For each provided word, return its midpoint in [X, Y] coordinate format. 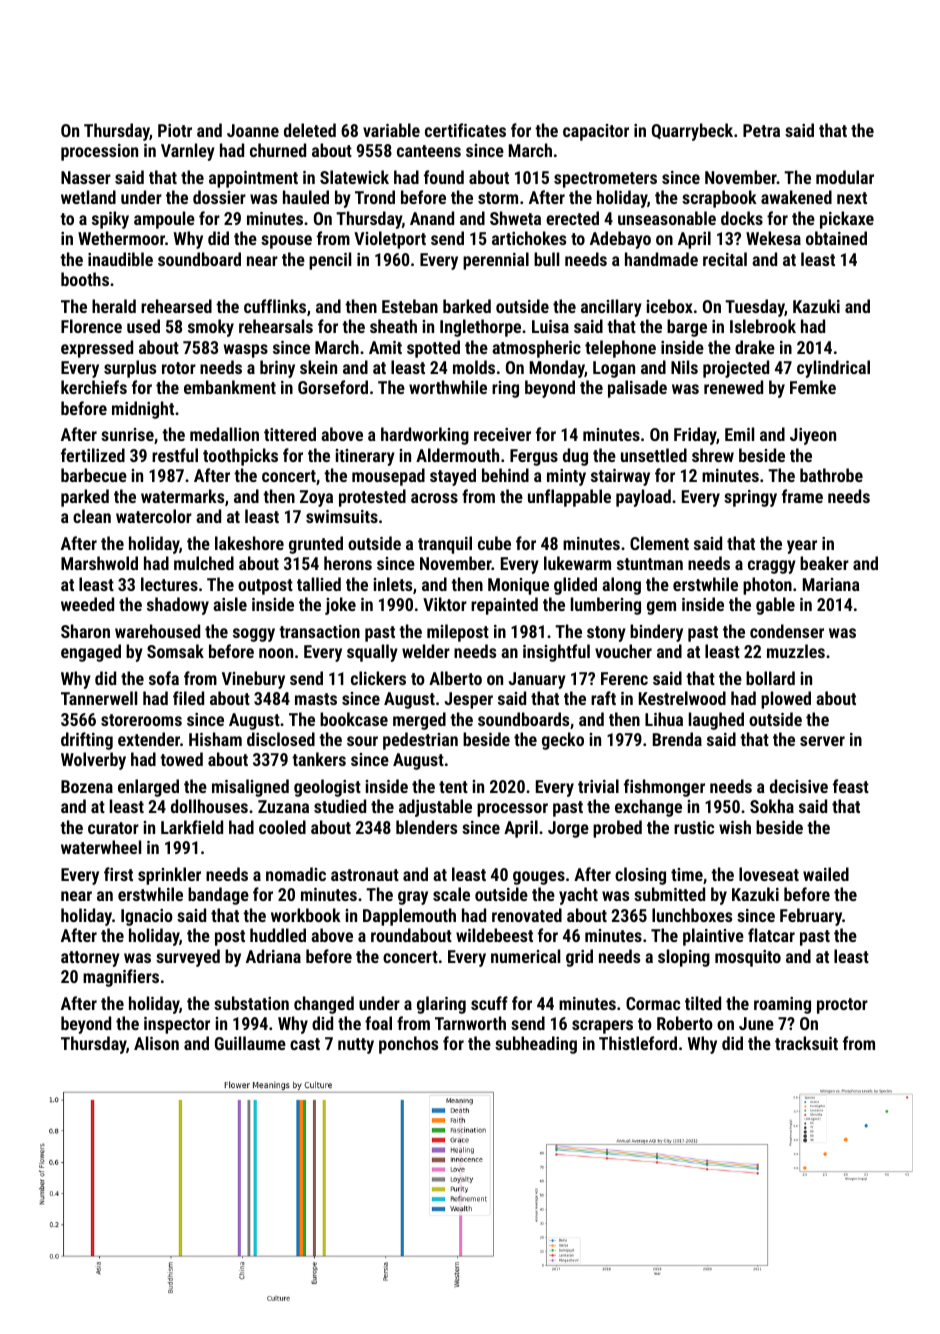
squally [372, 653]
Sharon [85, 631]
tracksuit [806, 1043]
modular [845, 177]
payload [643, 498]
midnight [143, 410]
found [444, 177]
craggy [772, 567]
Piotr [175, 130]
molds [474, 367]
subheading [536, 1045]
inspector [177, 1025]
